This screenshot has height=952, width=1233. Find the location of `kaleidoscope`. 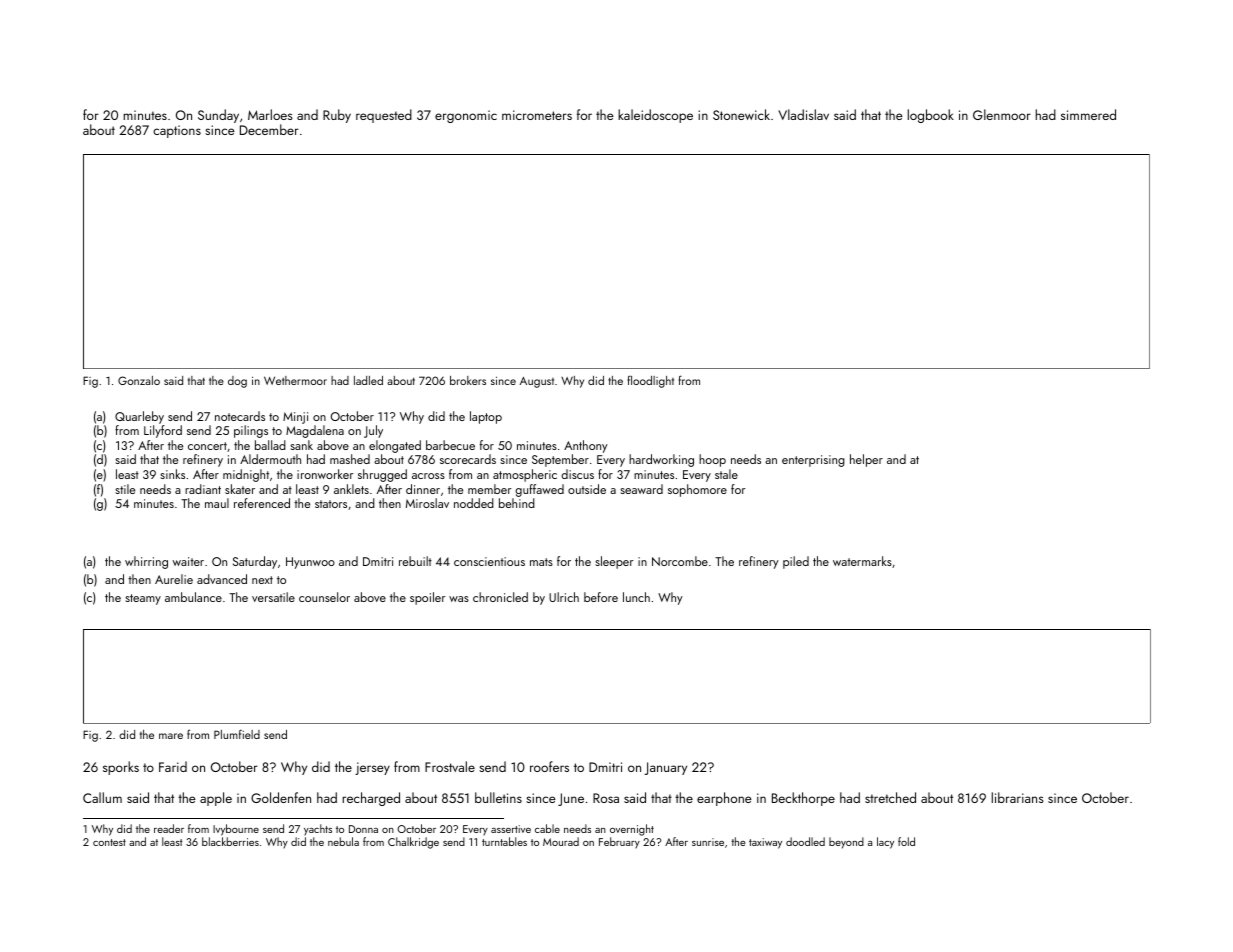

kaleidoscope is located at coordinates (655, 116).
